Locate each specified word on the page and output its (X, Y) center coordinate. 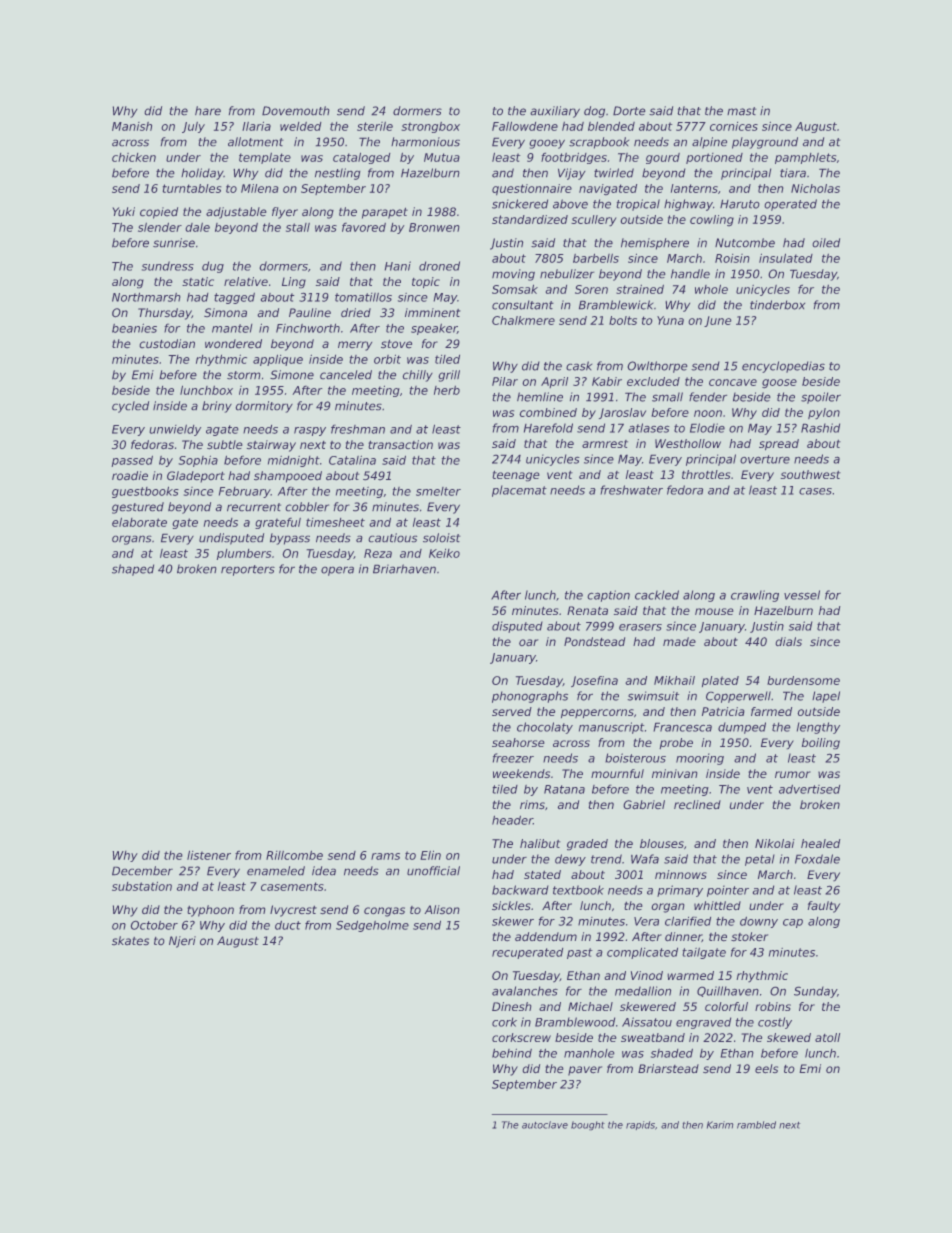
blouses (662, 843)
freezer (513, 758)
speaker (434, 329)
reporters (248, 570)
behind (512, 1053)
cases (815, 491)
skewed (789, 1037)
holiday (202, 174)
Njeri (182, 942)
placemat (519, 491)
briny (217, 407)
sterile (375, 126)
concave (733, 382)
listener (209, 855)
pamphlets (805, 158)
